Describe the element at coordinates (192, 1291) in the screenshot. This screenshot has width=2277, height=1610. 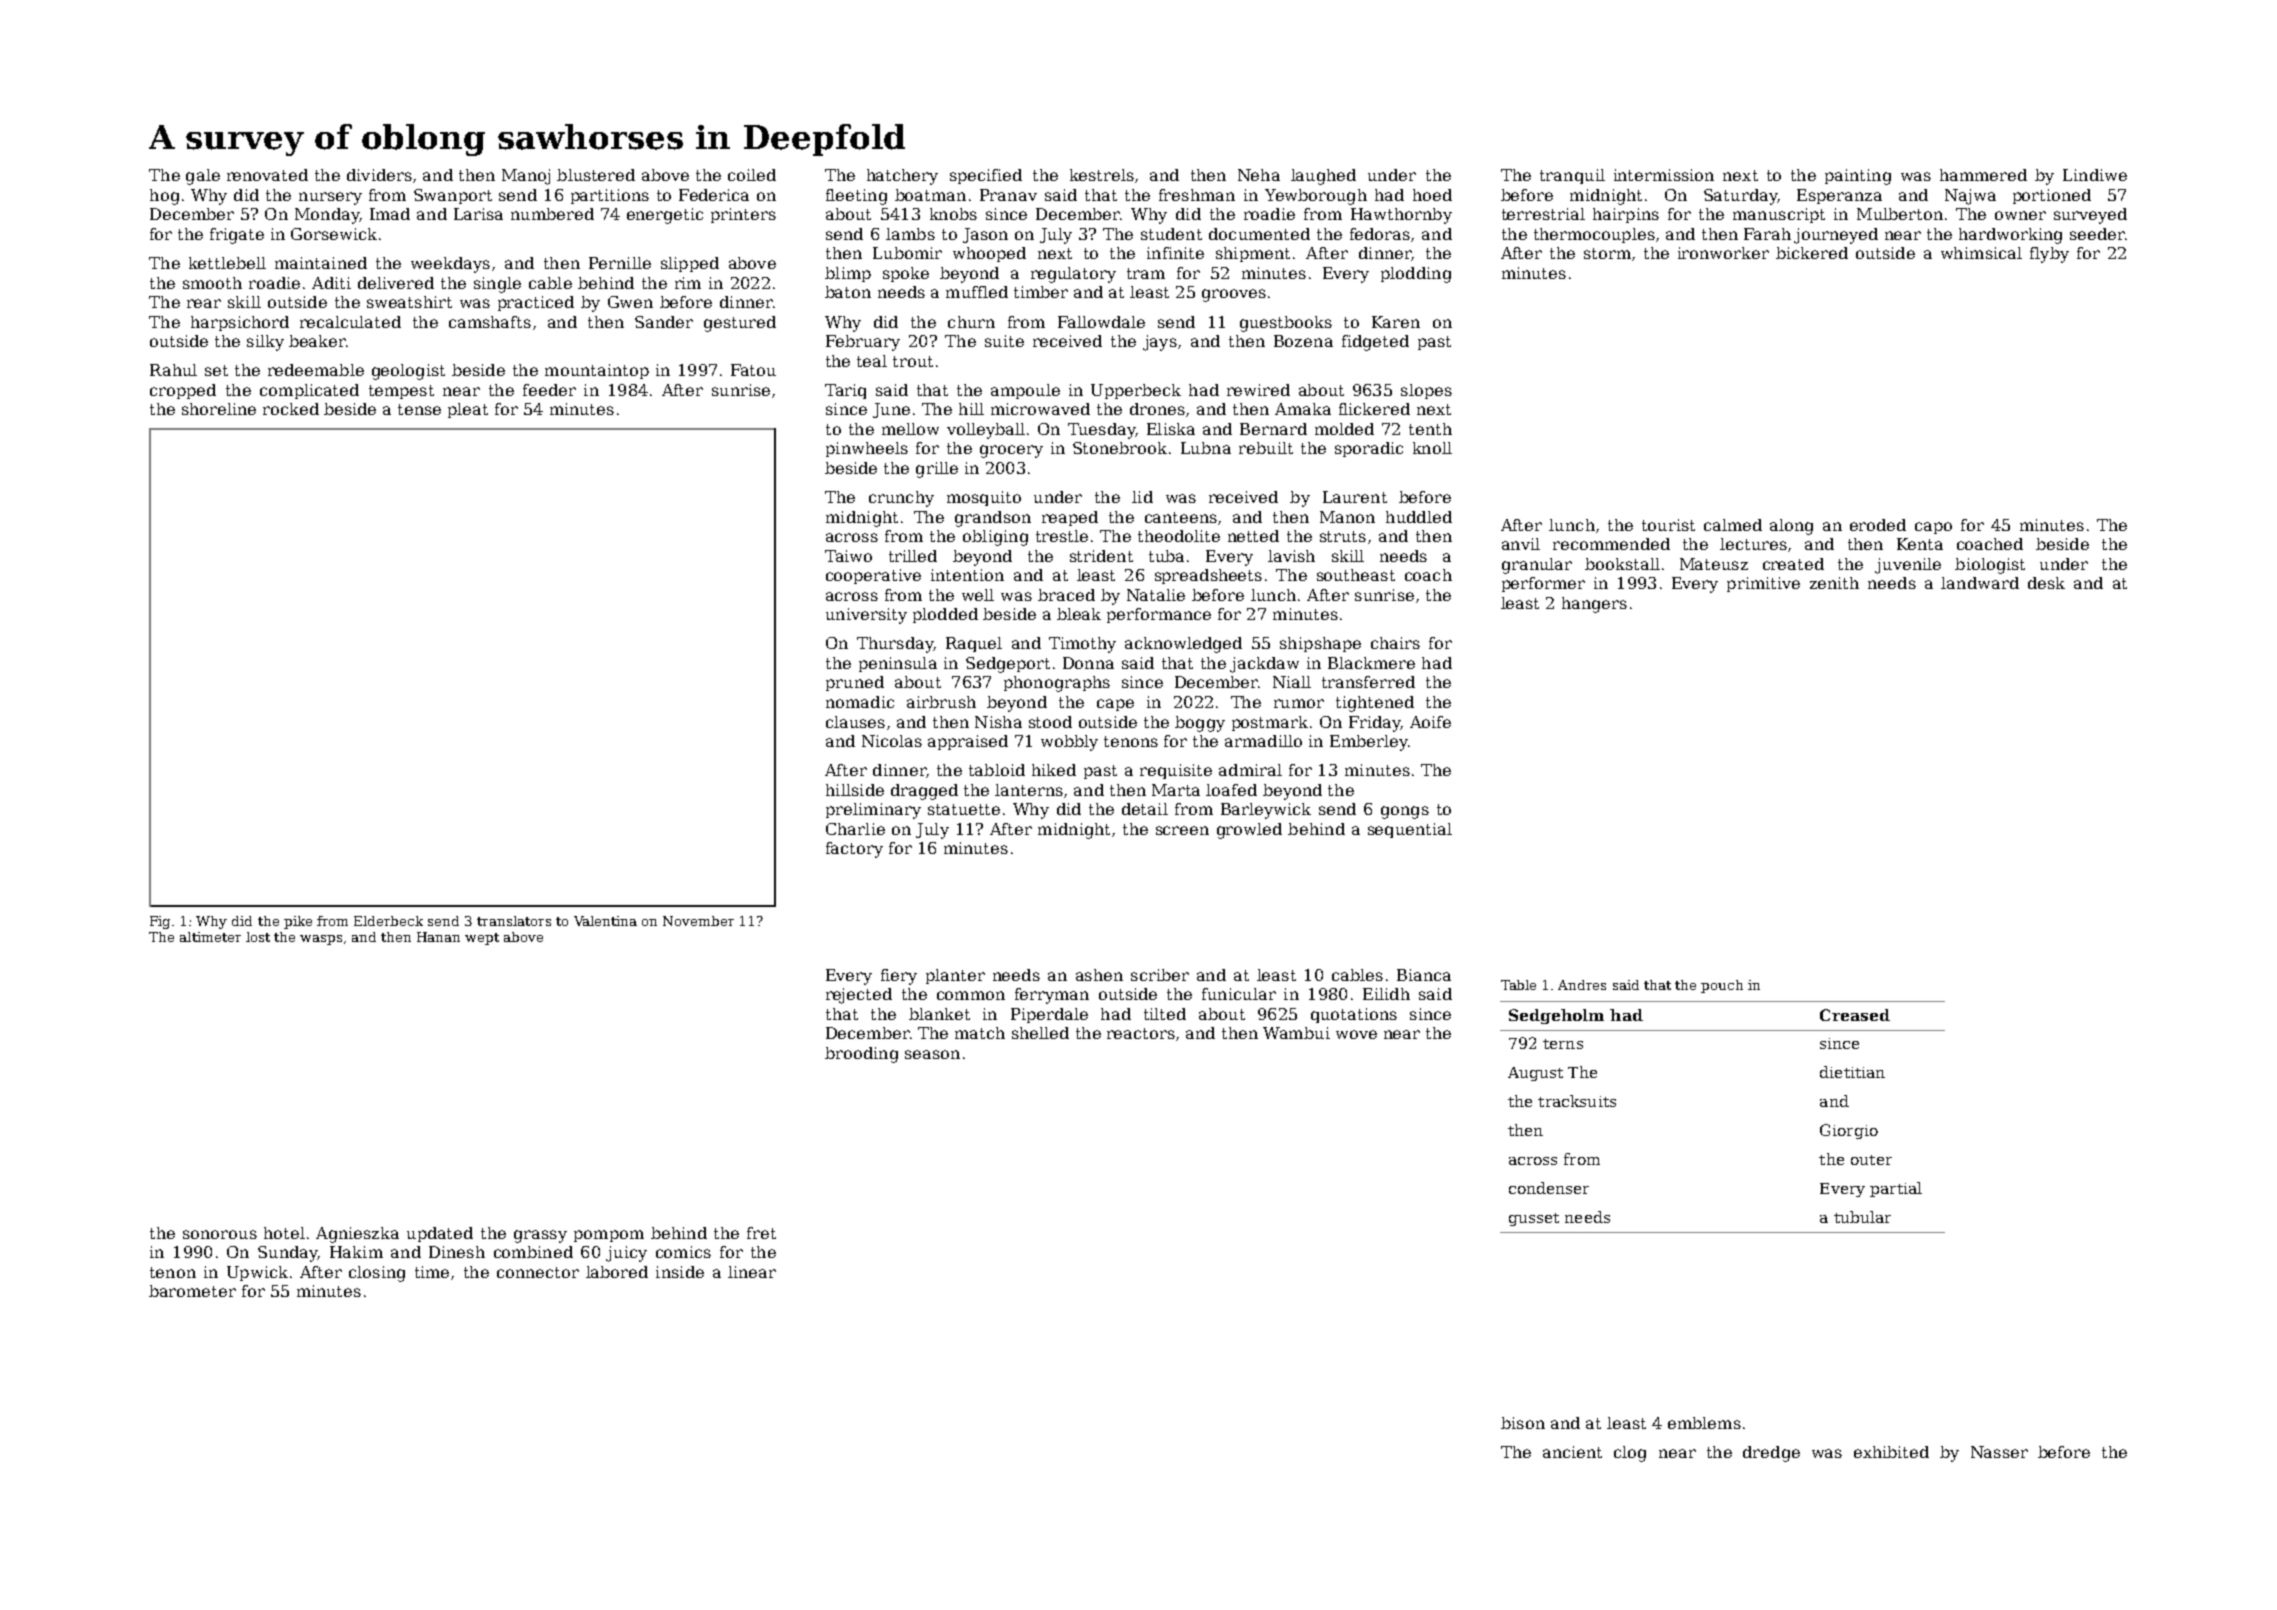
I see `barometer` at that location.
